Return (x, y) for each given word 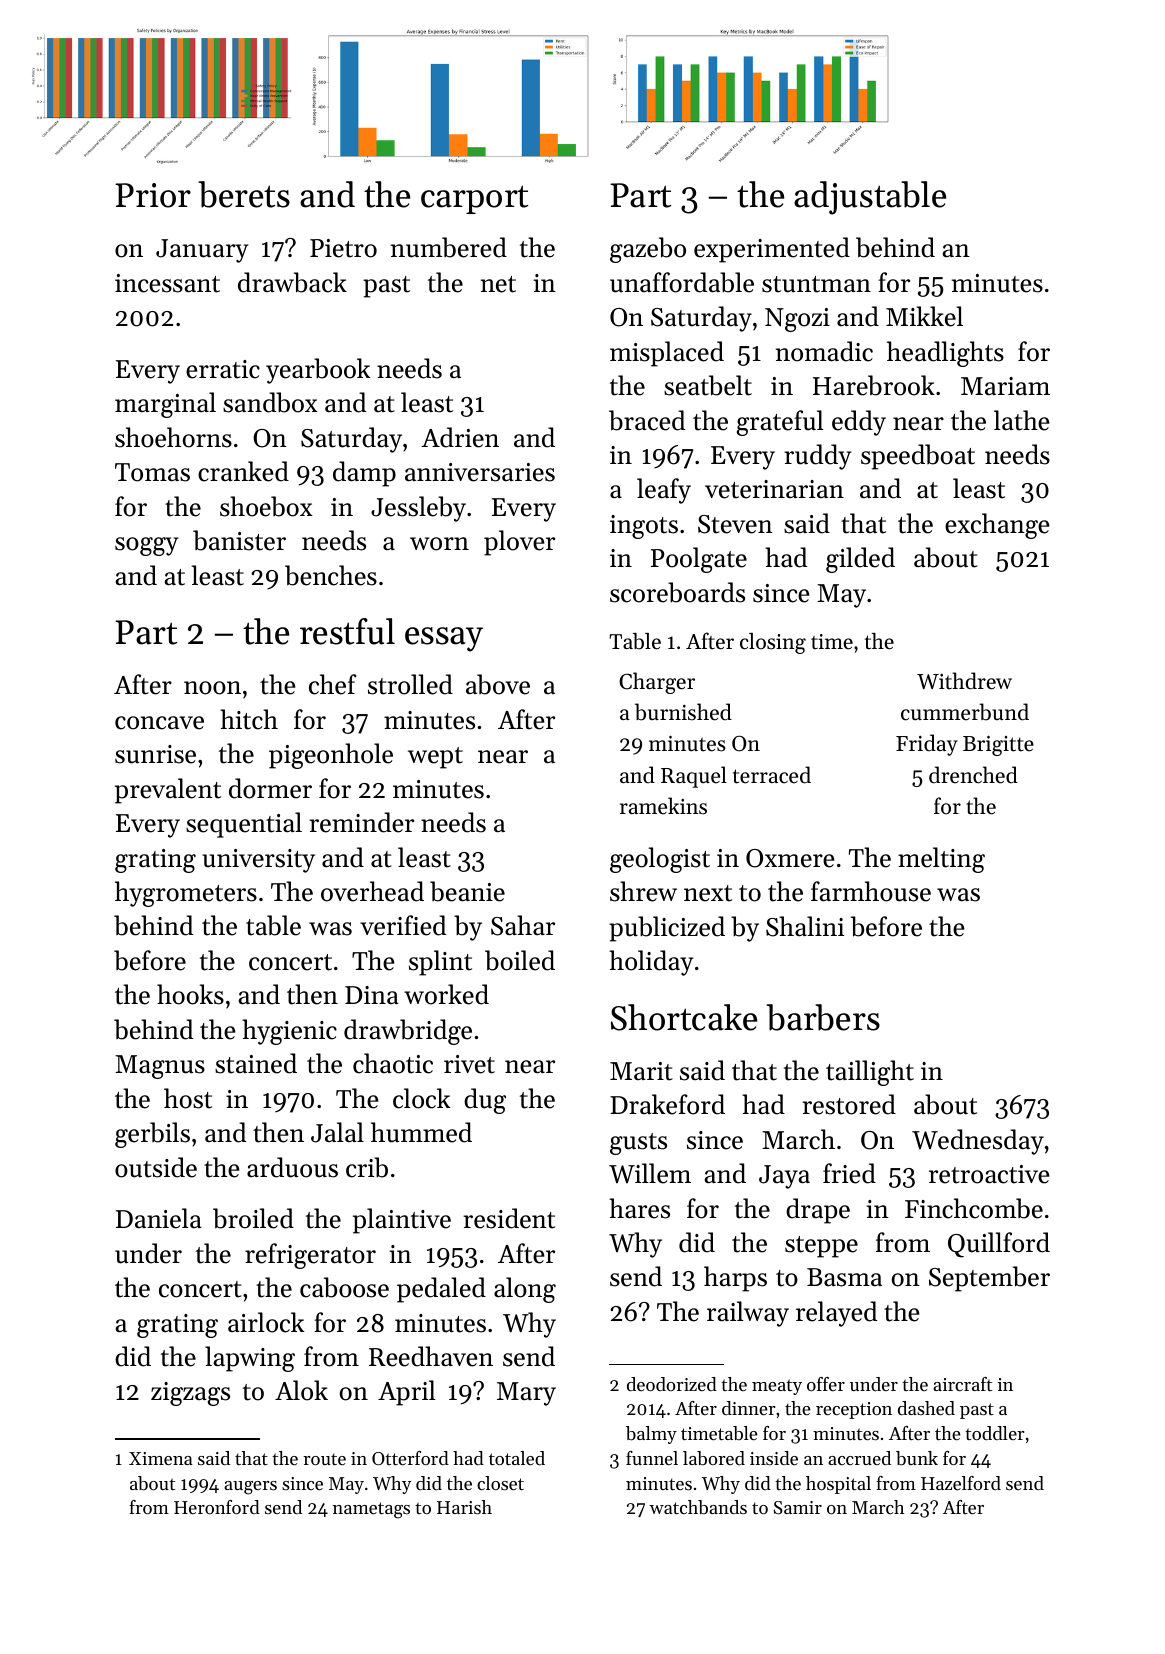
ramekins (663, 806)
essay (444, 639)
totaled (517, 1458)
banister (239, 540)
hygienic (289, 1032)
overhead (372, 891)
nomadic (824, 351)
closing (773, 643)
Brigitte (998, 746)
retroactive (989, 1174)
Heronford (217, 1507)
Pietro (343, 248)
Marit (641, 1071)
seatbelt (708, 385)
